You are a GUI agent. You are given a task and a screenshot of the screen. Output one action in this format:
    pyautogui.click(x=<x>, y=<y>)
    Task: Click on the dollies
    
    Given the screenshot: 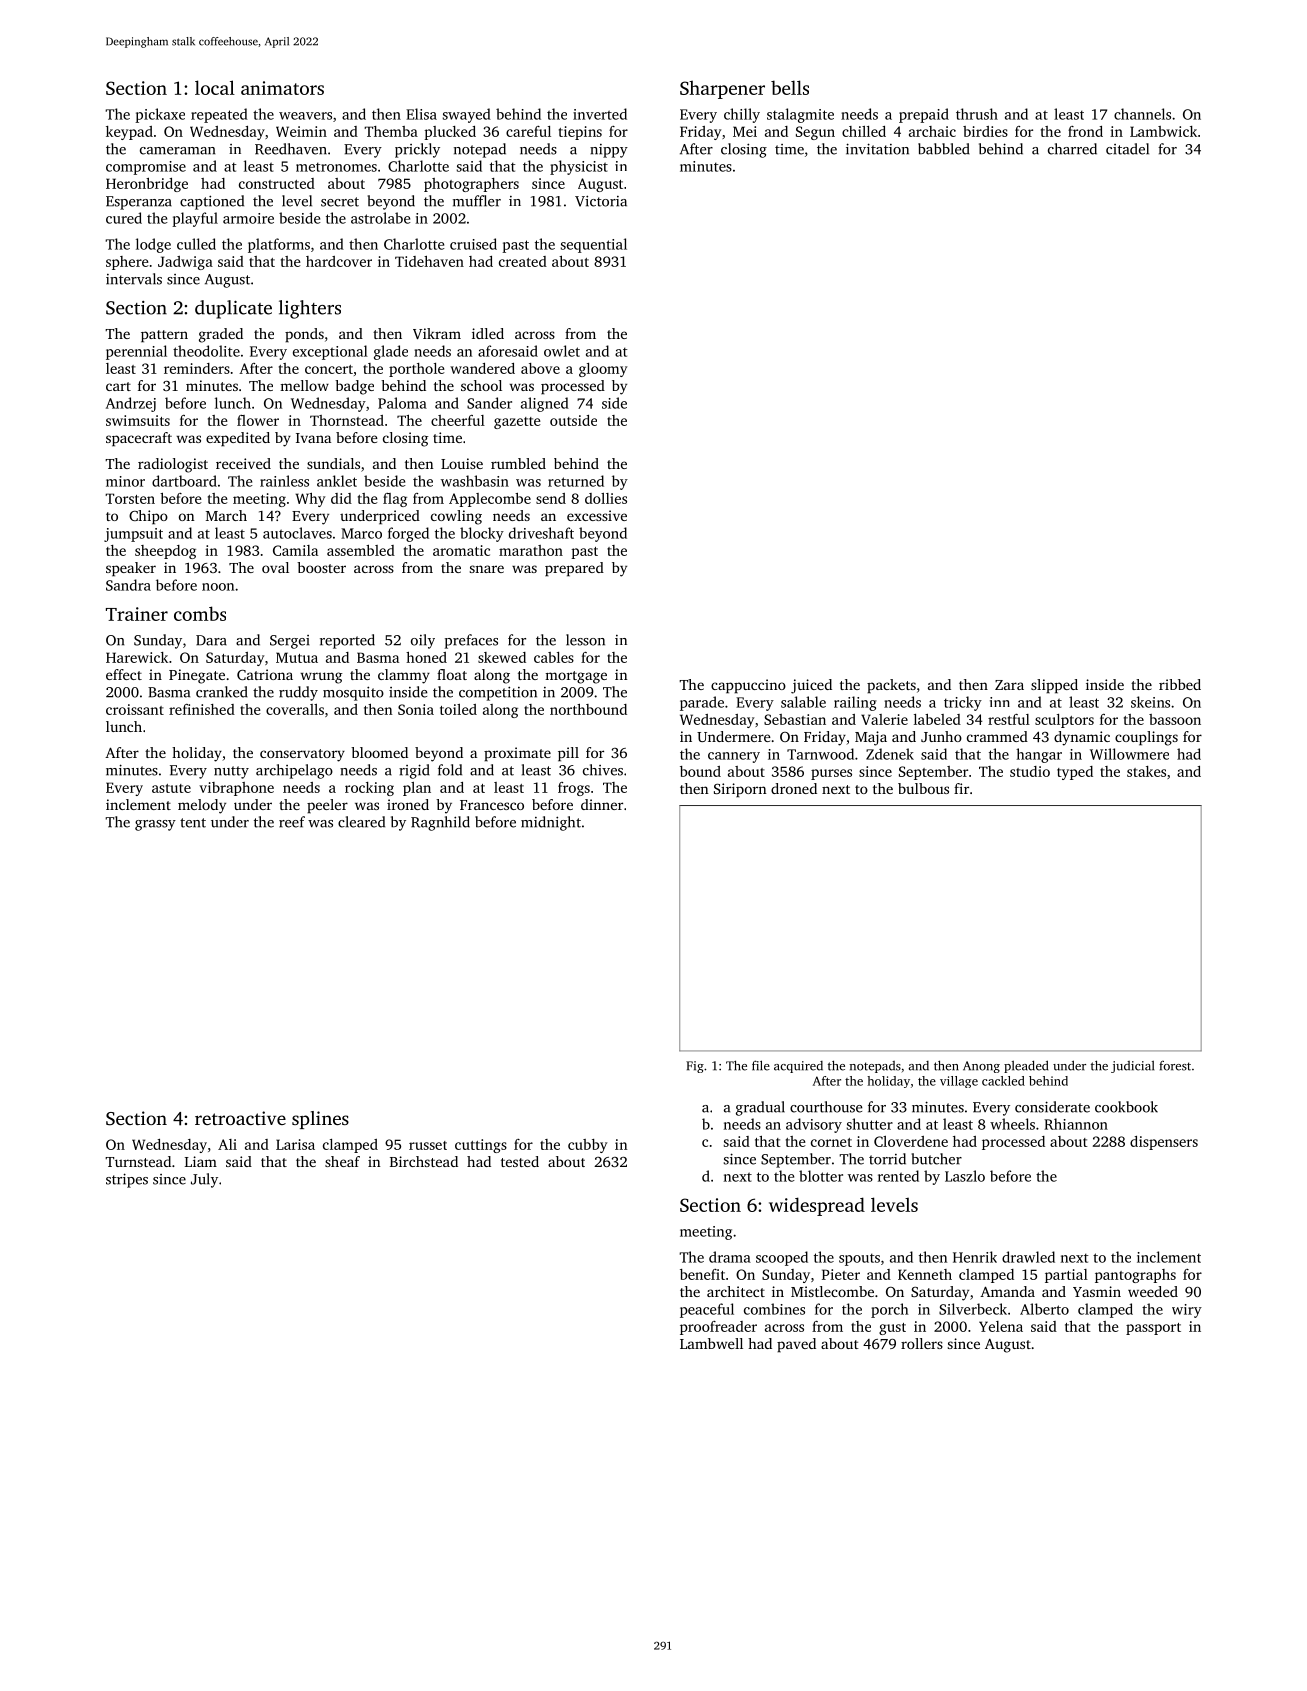 What is the action you would take?
    pyautogui.click(x=606, y=498)
